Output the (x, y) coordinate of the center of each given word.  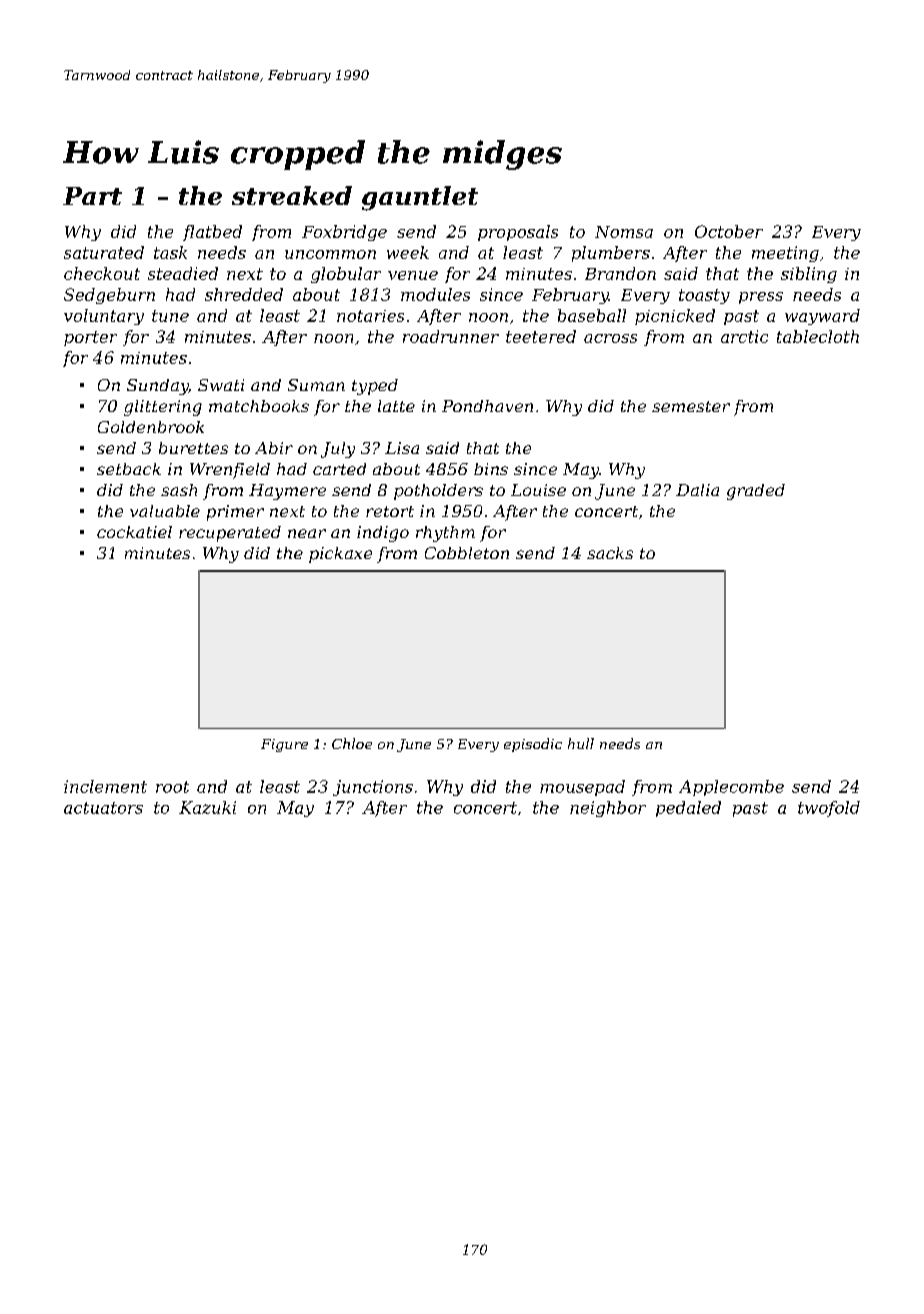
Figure (284, 745)
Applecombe (731, 788)
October (729, 231)
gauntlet (420, 198)
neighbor (608, 809)
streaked (292, 195)
